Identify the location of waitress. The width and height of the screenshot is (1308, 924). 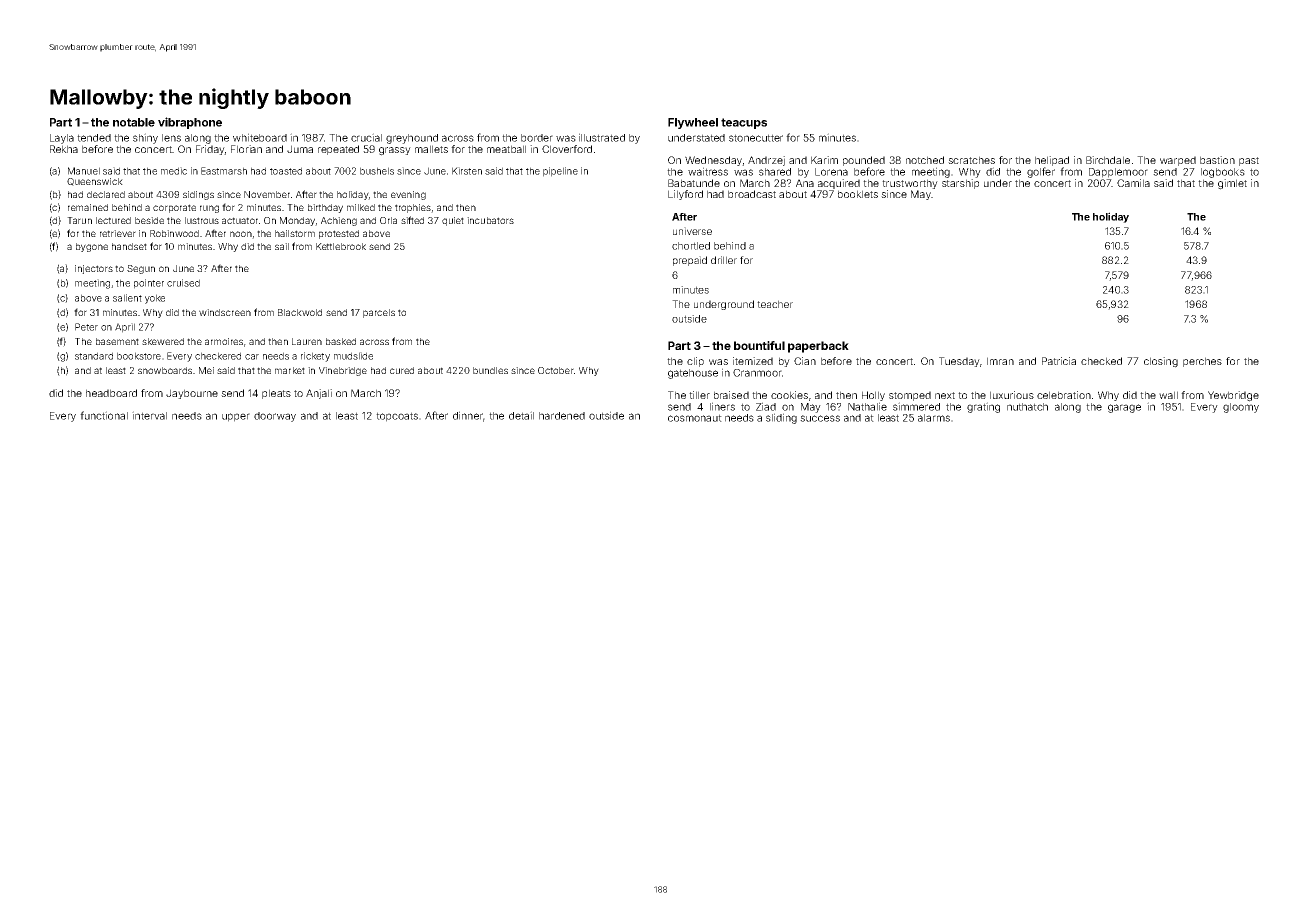
(708, 171).
